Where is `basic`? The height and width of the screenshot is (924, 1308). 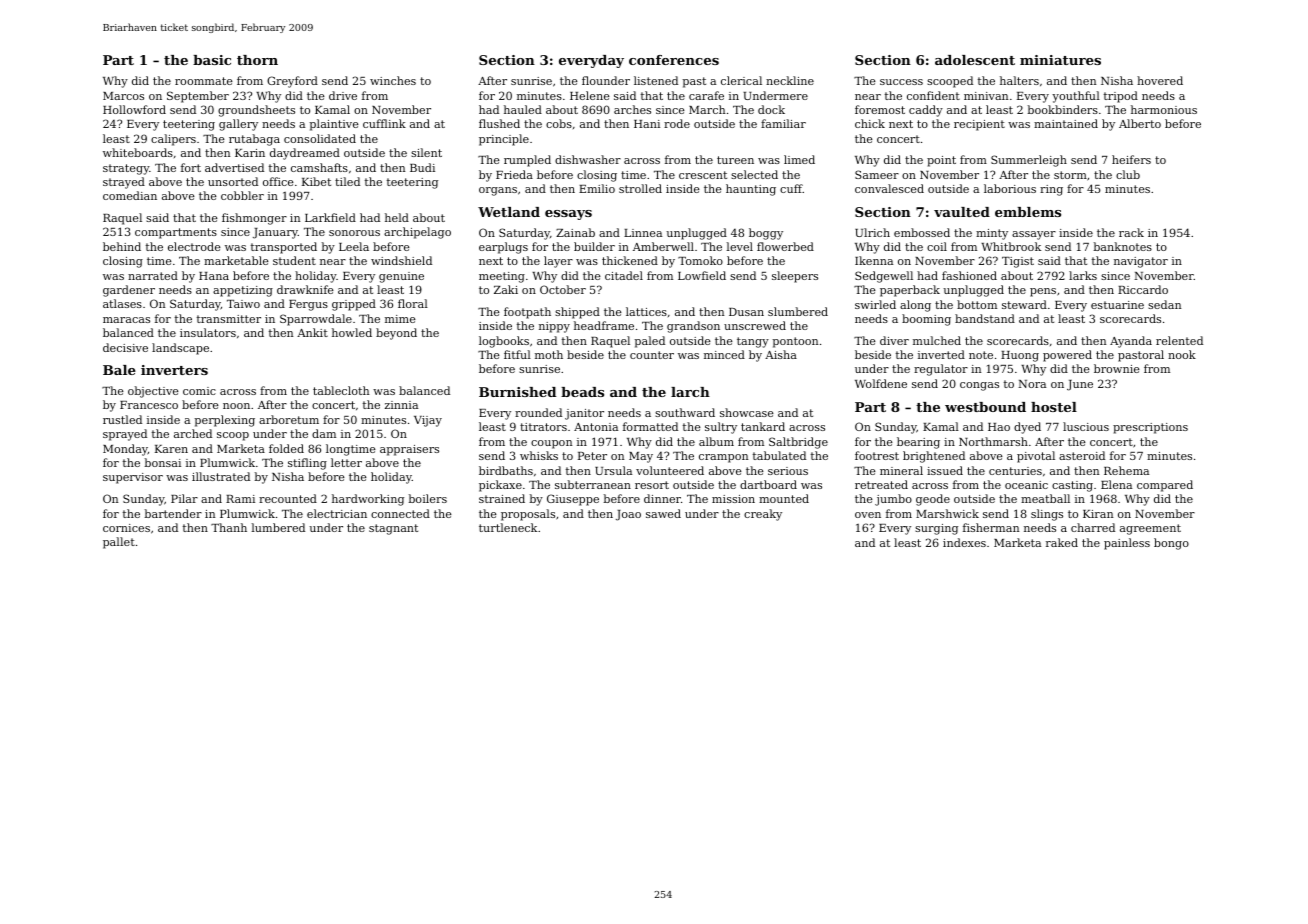
basic is located at coordinates (212, 60).
